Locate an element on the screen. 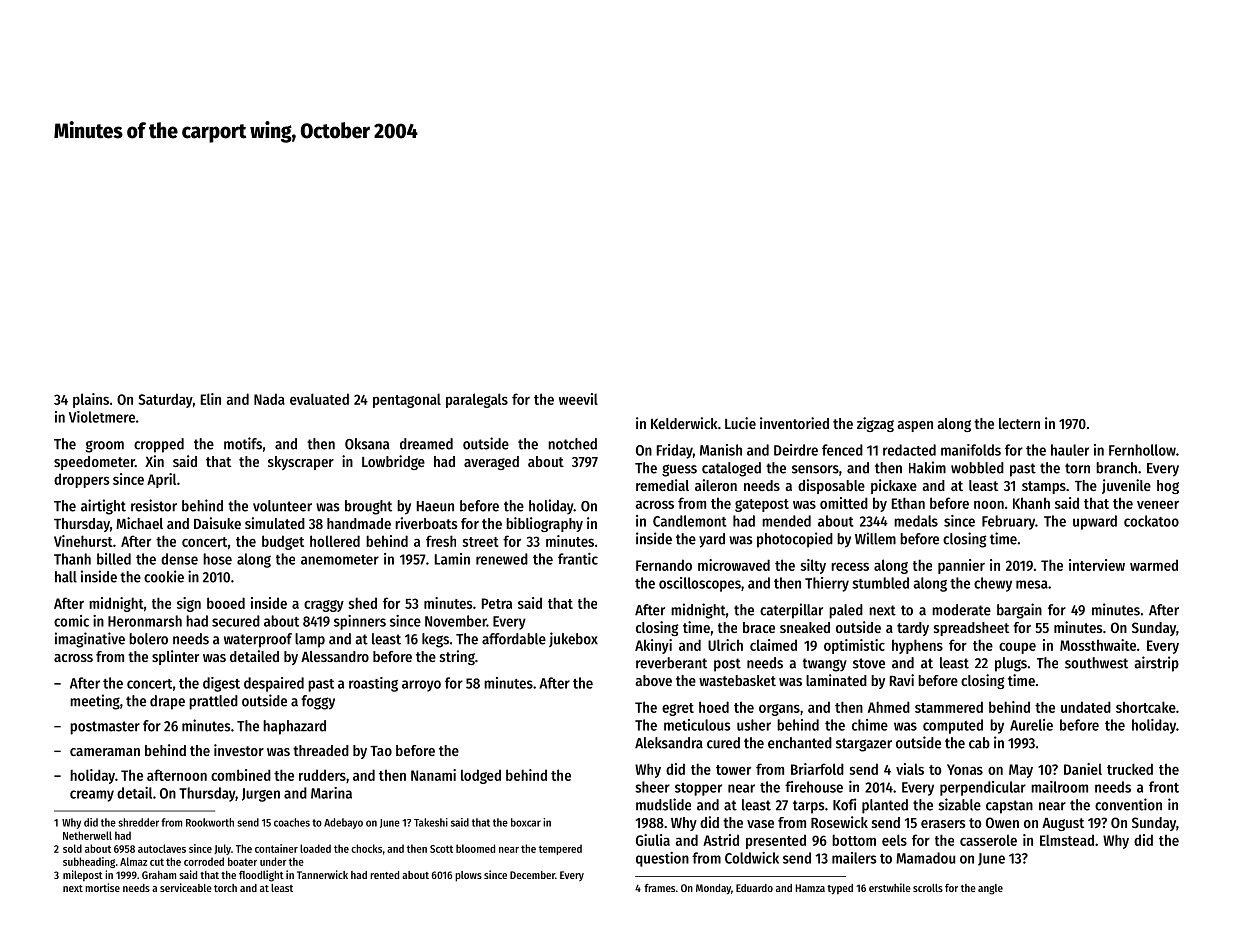  paralegals is located at coordinates (477, 400).
